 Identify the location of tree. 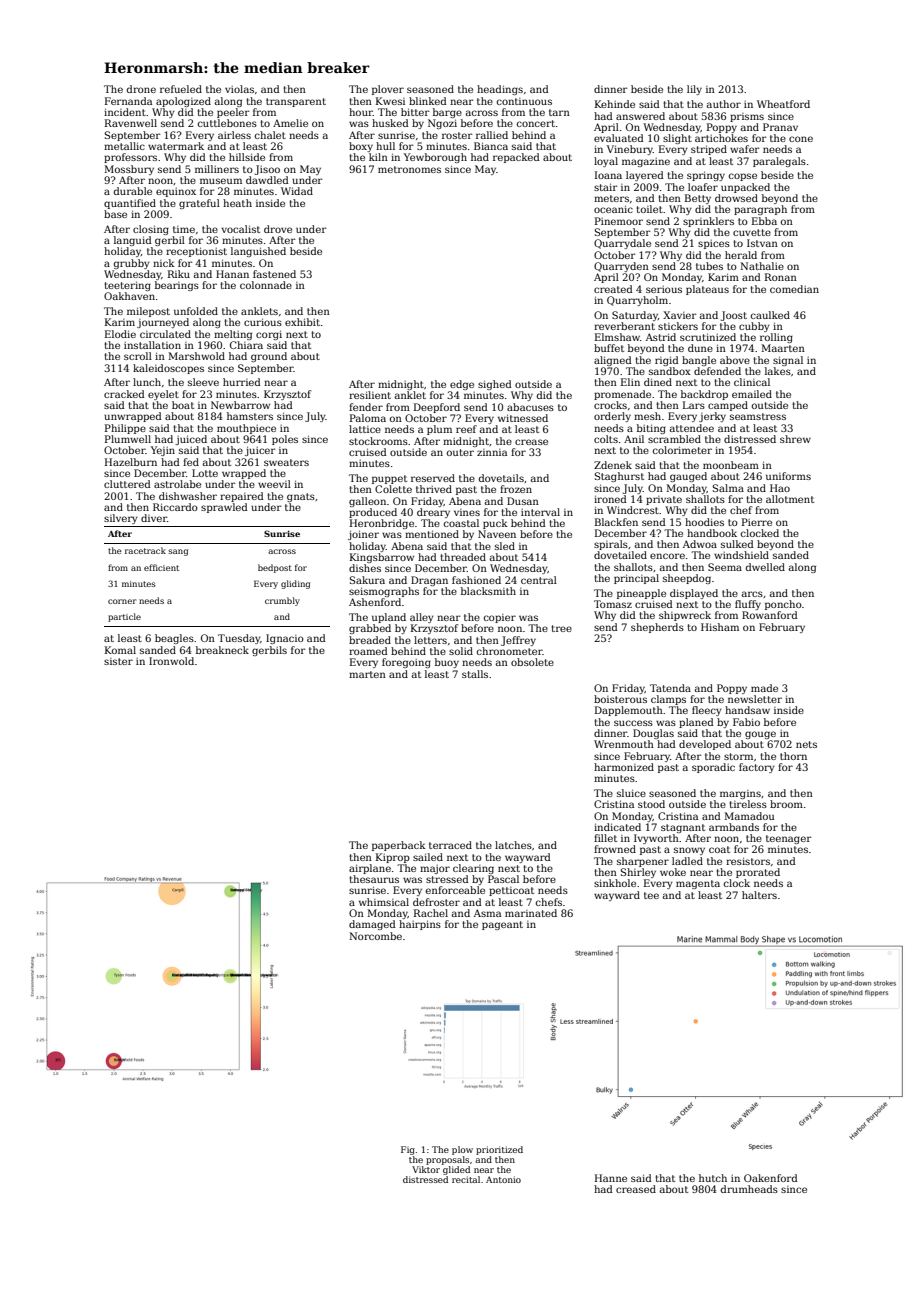
(561, 628).
